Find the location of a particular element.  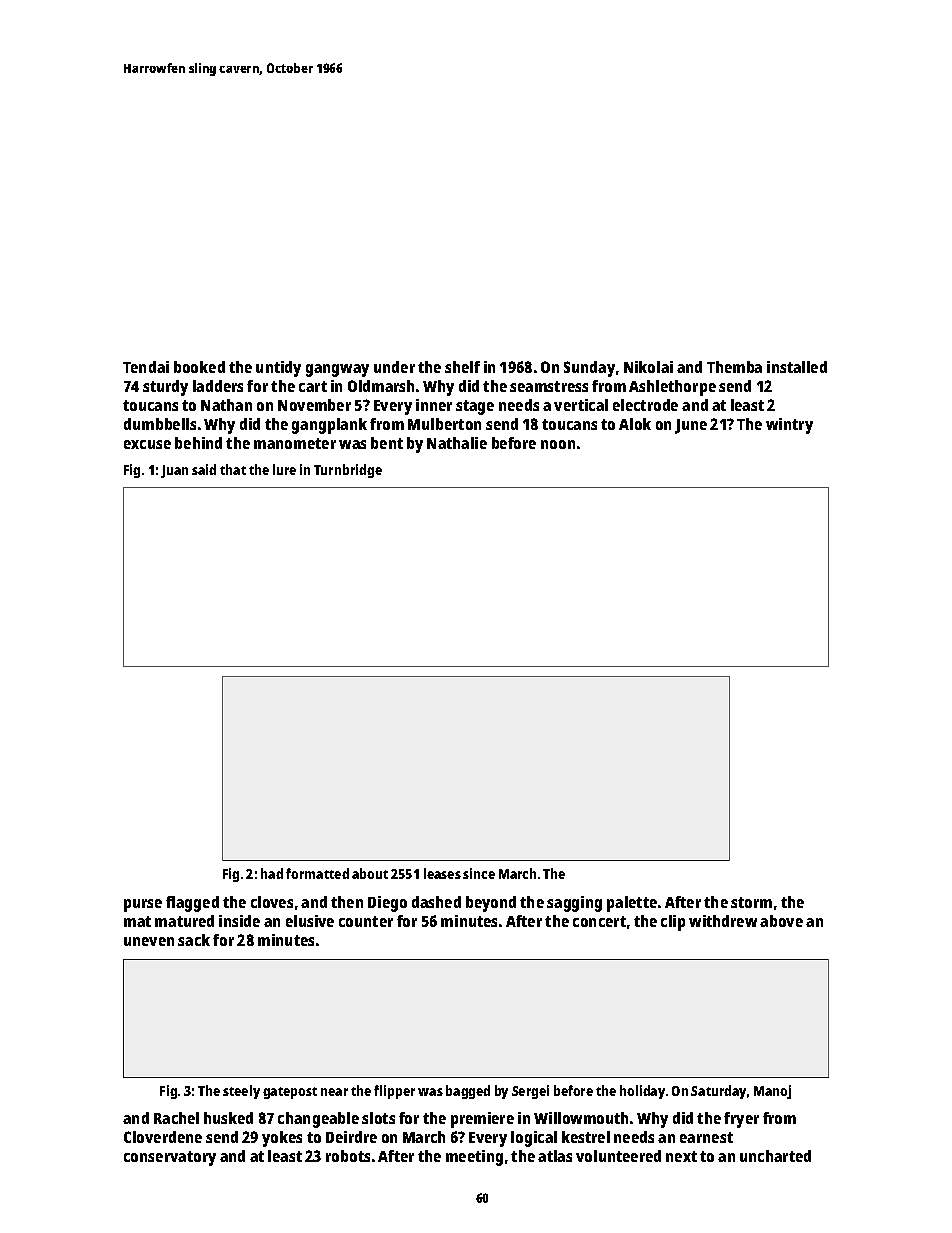

wintry is located at coordinates (789, 426).
